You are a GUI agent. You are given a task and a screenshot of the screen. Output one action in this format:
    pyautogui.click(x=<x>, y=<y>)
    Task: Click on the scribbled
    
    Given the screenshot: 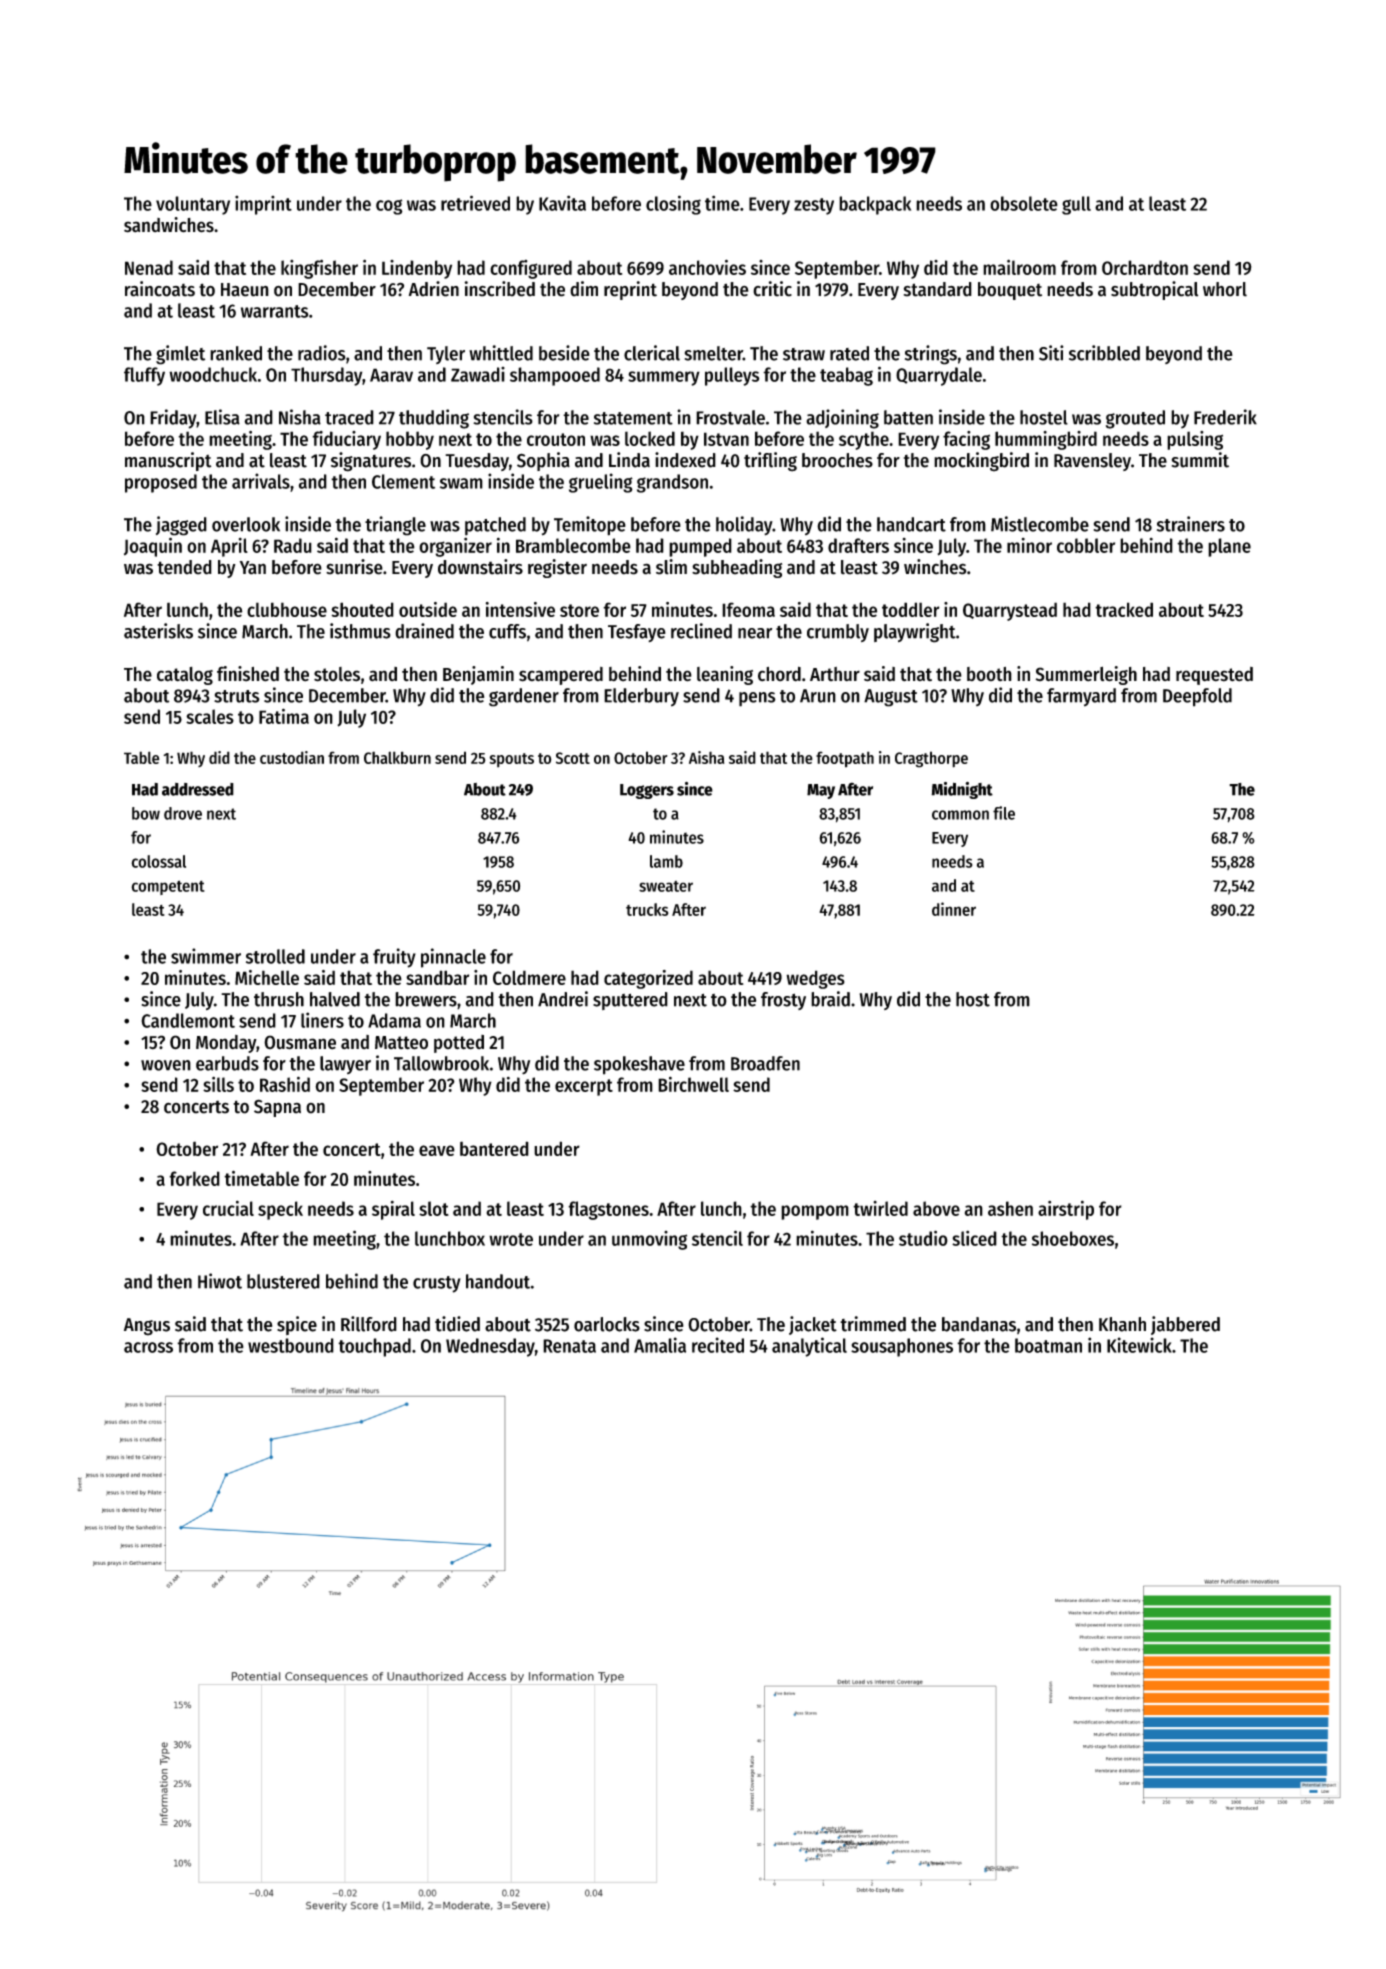 What is the action you would take?
    pyautogui.click(x=1104, y=353)
